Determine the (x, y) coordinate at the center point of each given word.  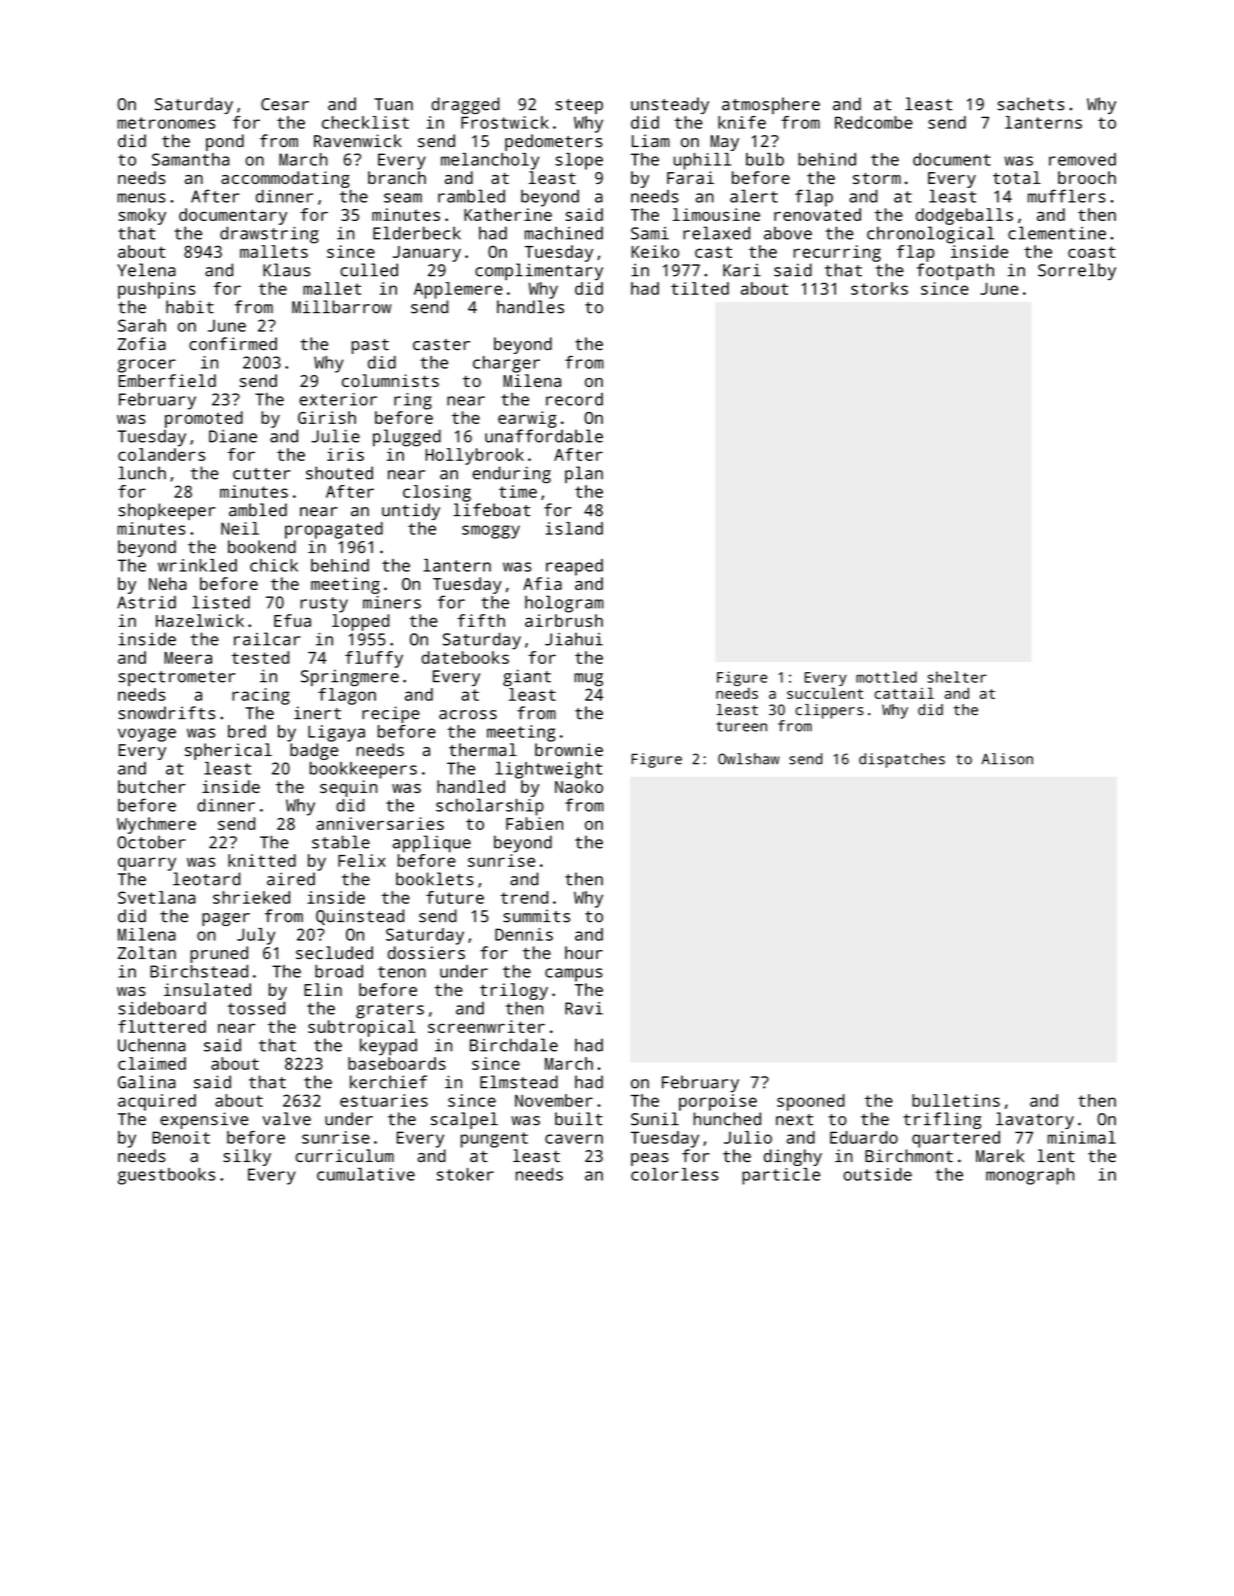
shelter (957, 677)
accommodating (285, 179)
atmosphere (771, 105)
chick (274, 565)
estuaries (384, 1100)
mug (588, 680)
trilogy (514, 991)
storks (879, 288)
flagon (347, 696)
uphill (702, 161)
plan (584, 474)
